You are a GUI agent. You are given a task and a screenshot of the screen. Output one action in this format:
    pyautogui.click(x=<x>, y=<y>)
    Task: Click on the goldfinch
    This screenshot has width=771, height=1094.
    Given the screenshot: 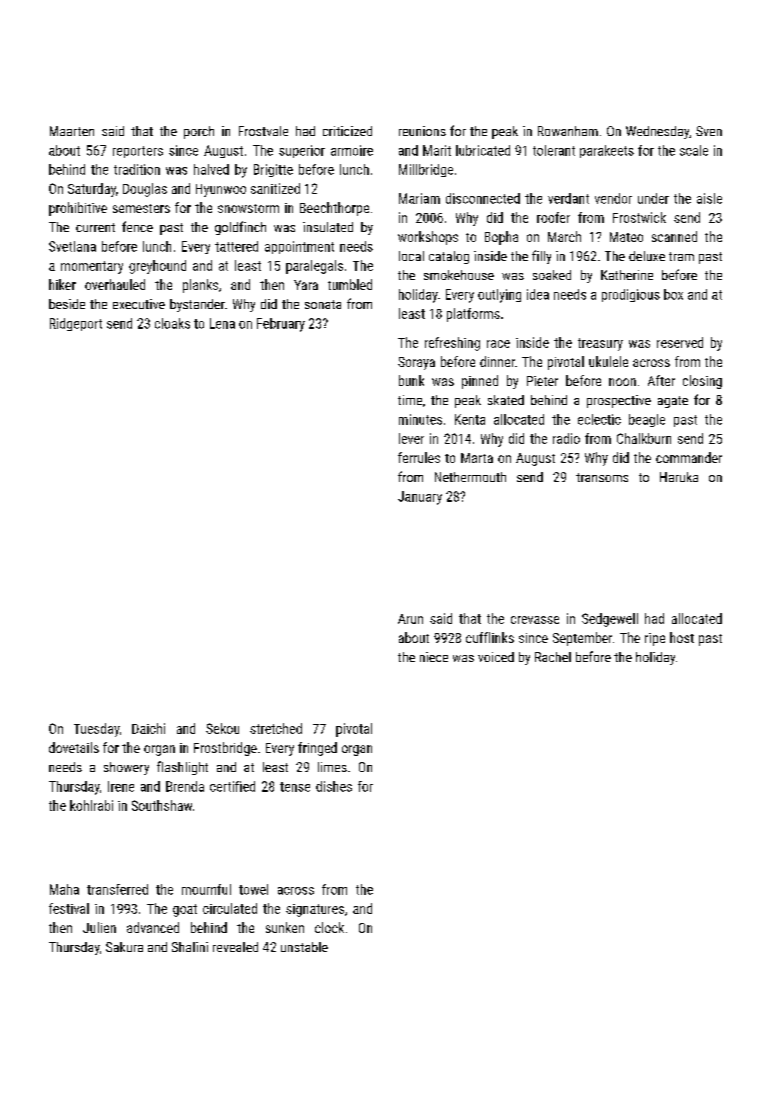 What is the action you would take?
    pyautogui.click(x=240, y=228)
